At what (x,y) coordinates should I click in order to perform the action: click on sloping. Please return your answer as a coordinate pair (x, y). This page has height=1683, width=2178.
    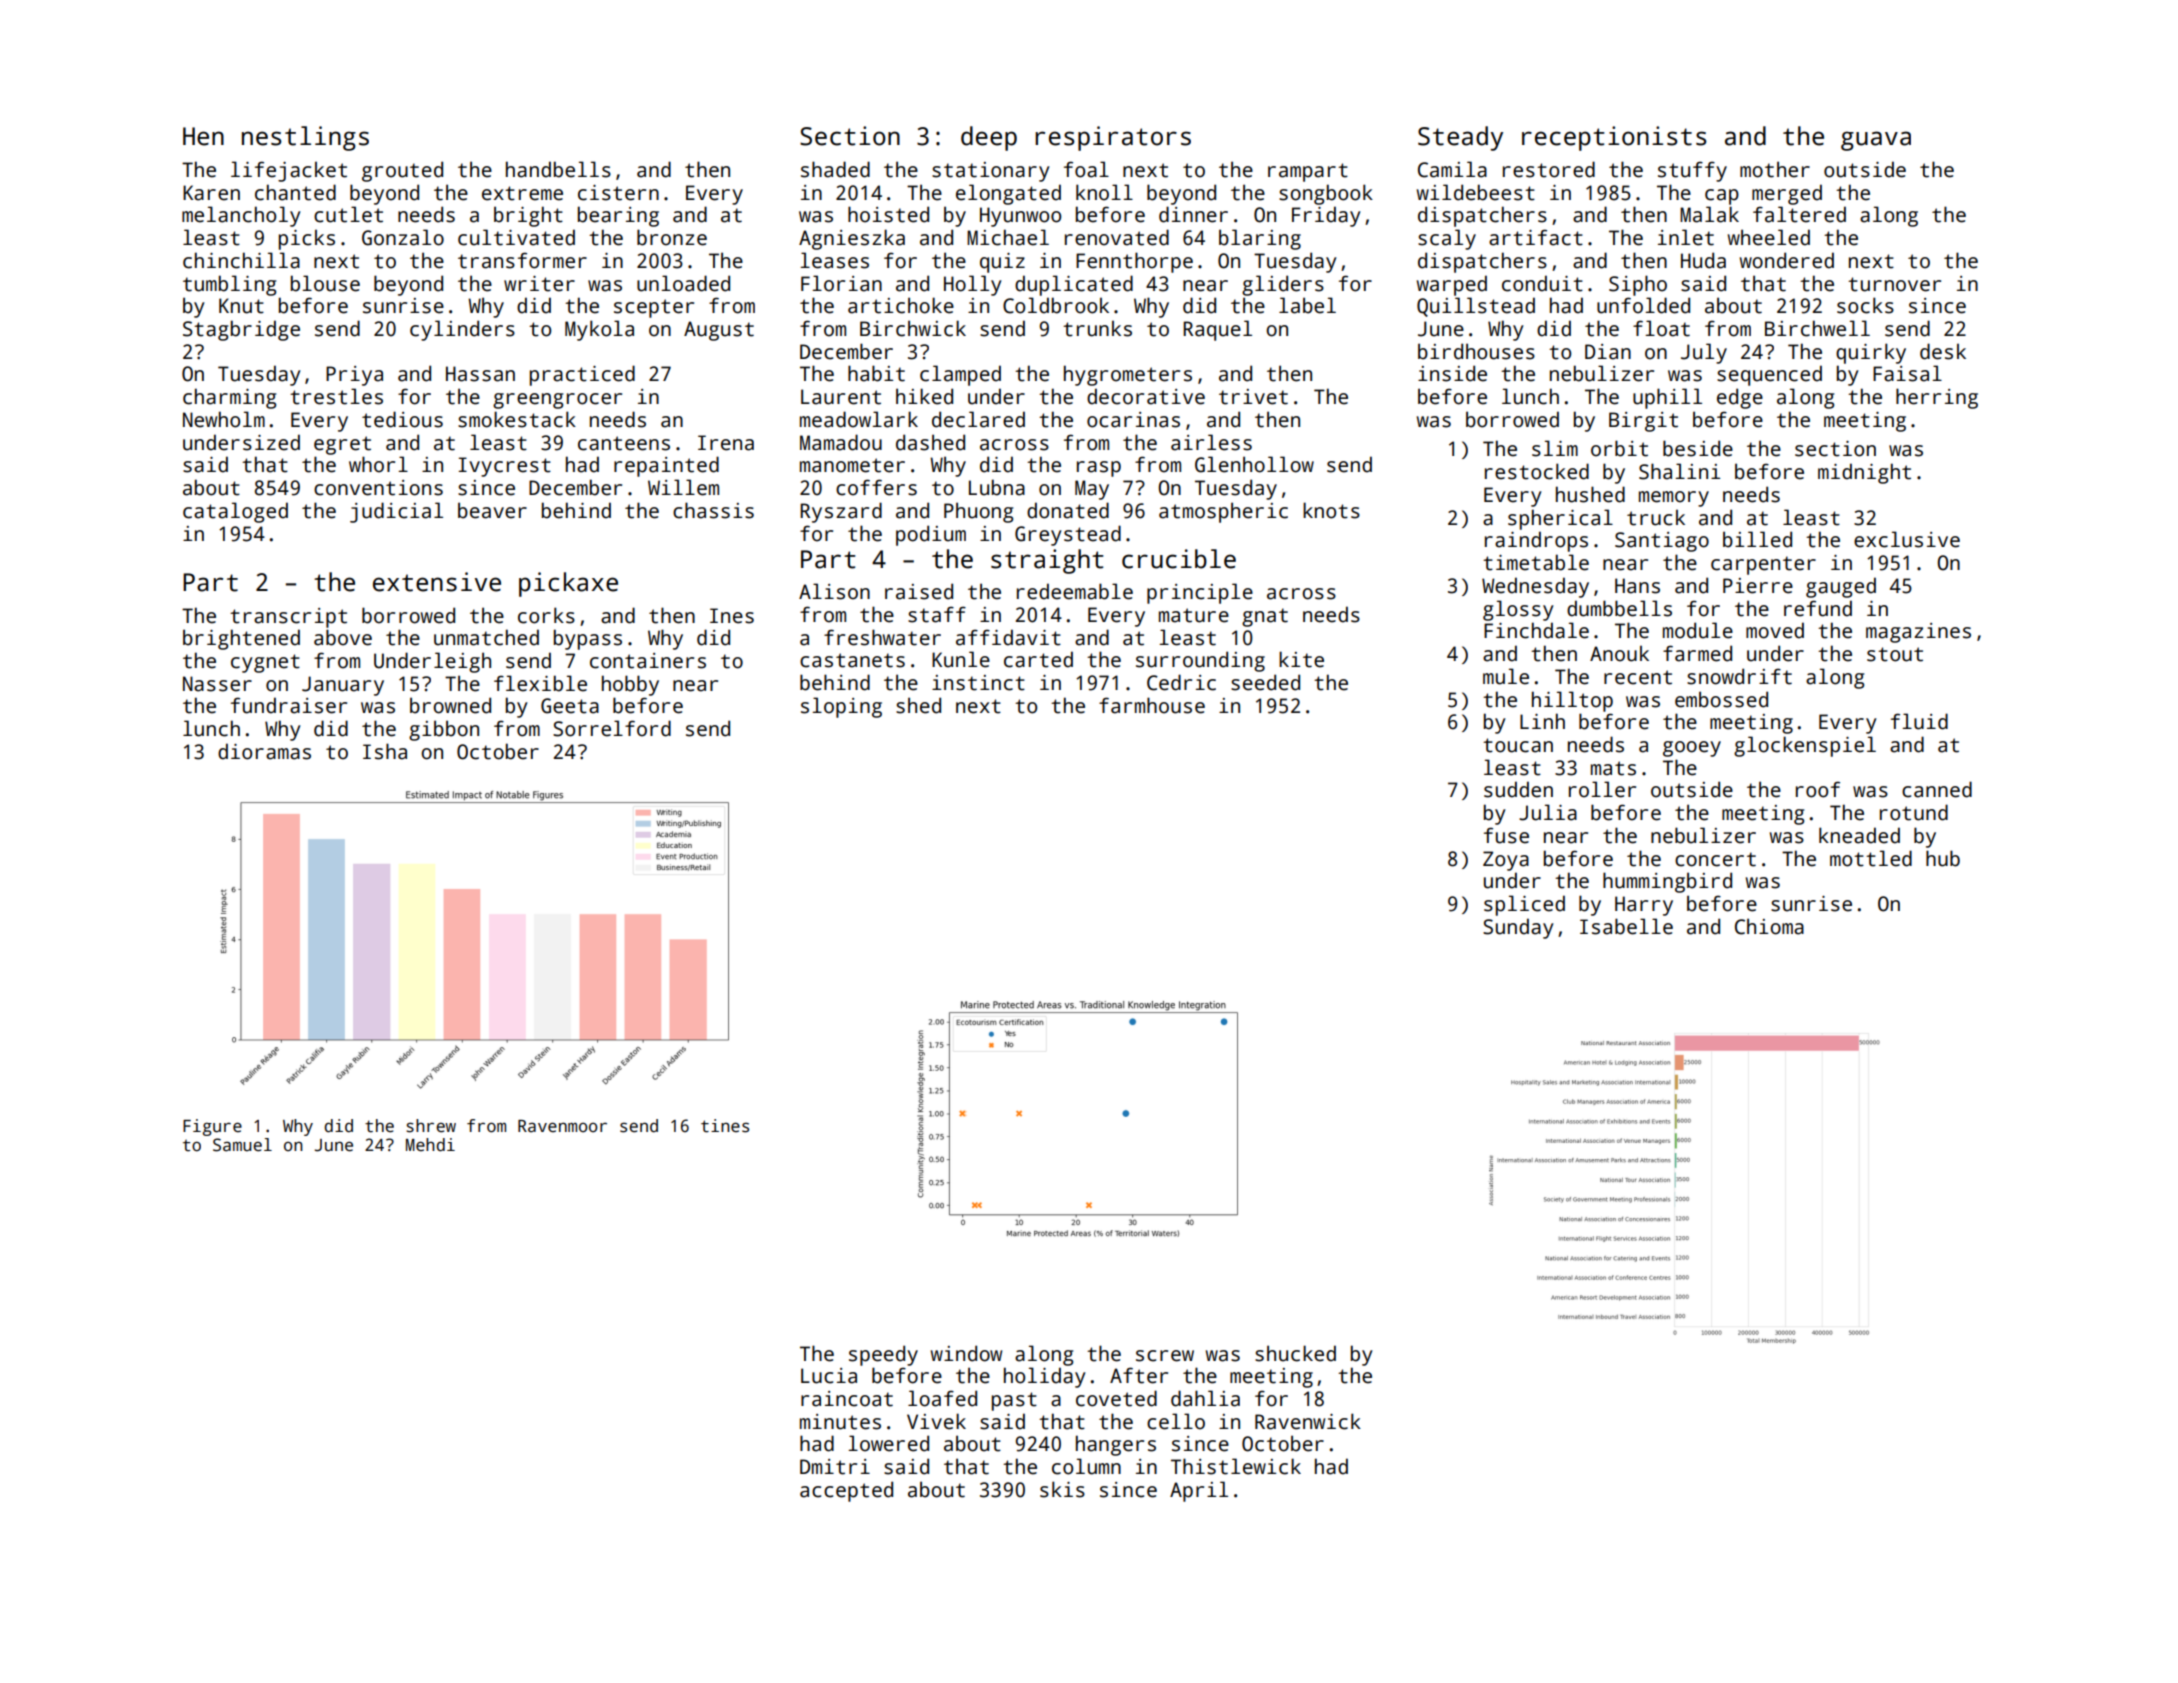
    Looking at the image, I should click on (841, 707).
